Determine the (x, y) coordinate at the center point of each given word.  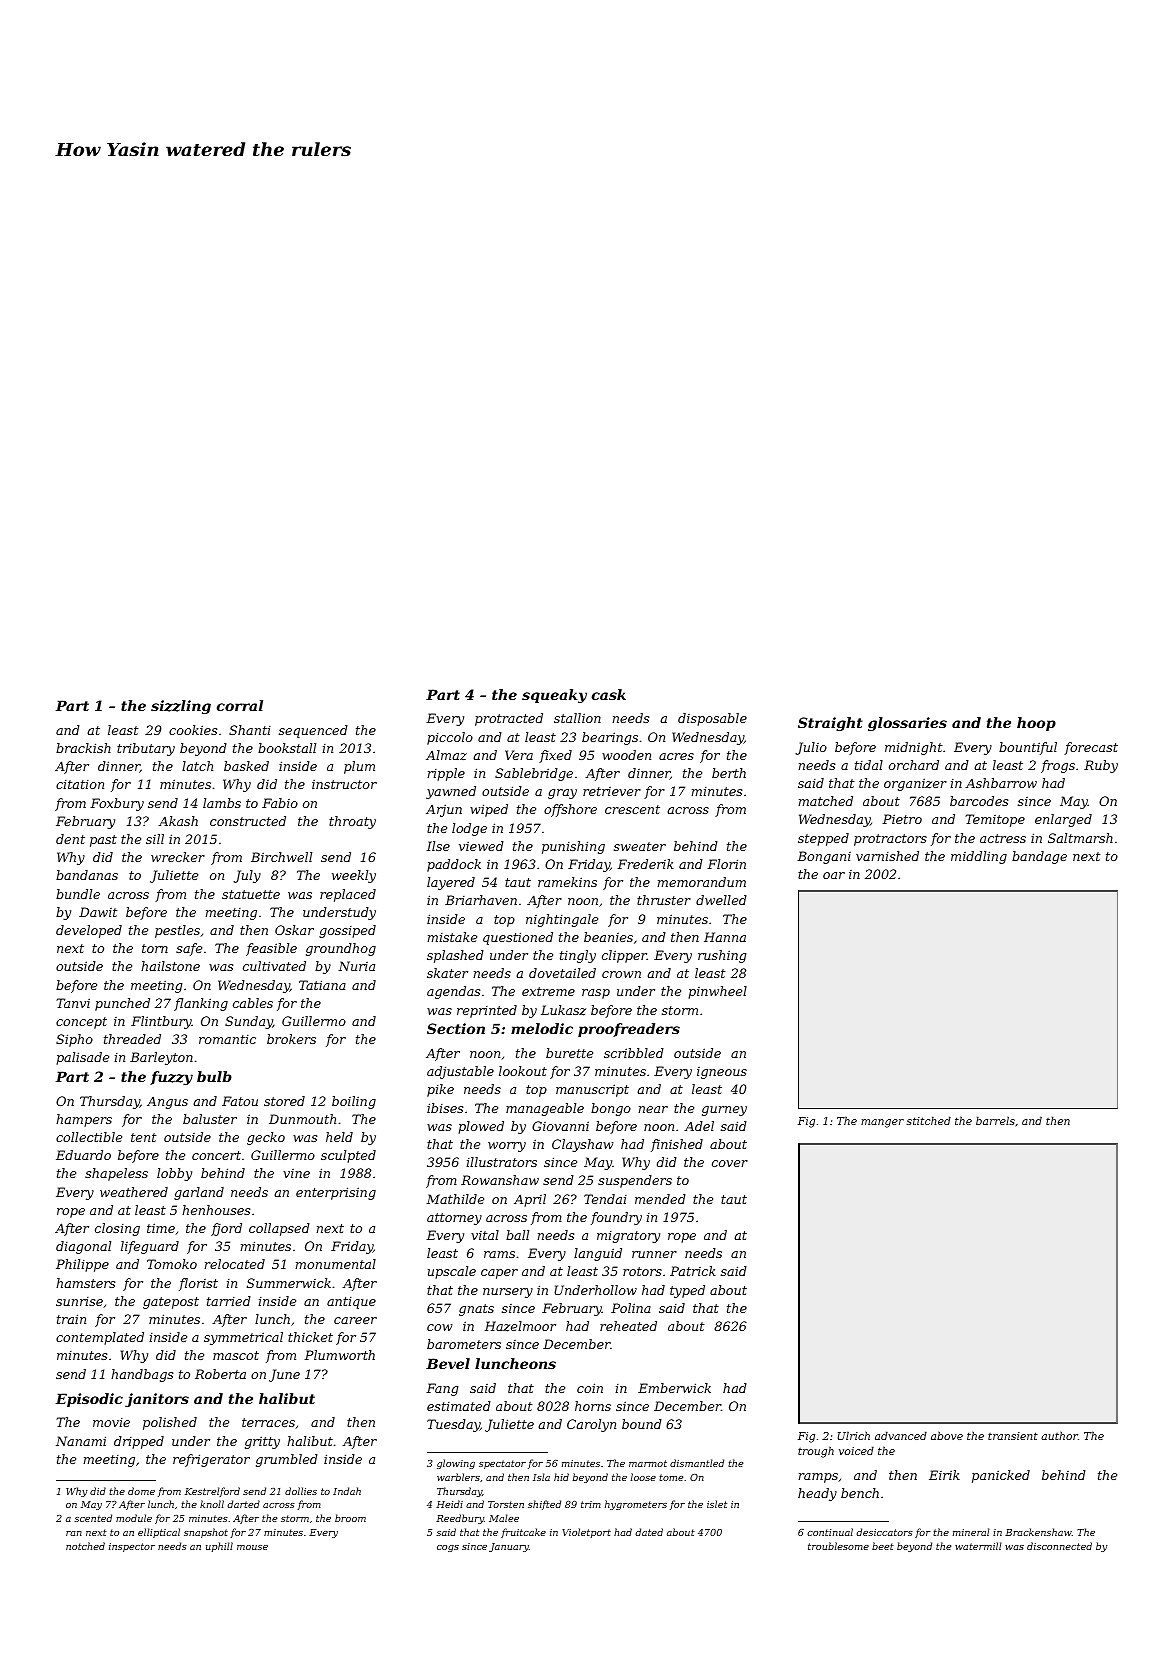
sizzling (181, 707)
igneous (722, 1073)
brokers (291, 1039)
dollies (301, 1491)
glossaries (907, 724)
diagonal (83, 1247)
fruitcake (523, 1533)
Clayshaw (583, 1145)
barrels (995, 1120)
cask (609, 694)
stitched (929, 1120)
